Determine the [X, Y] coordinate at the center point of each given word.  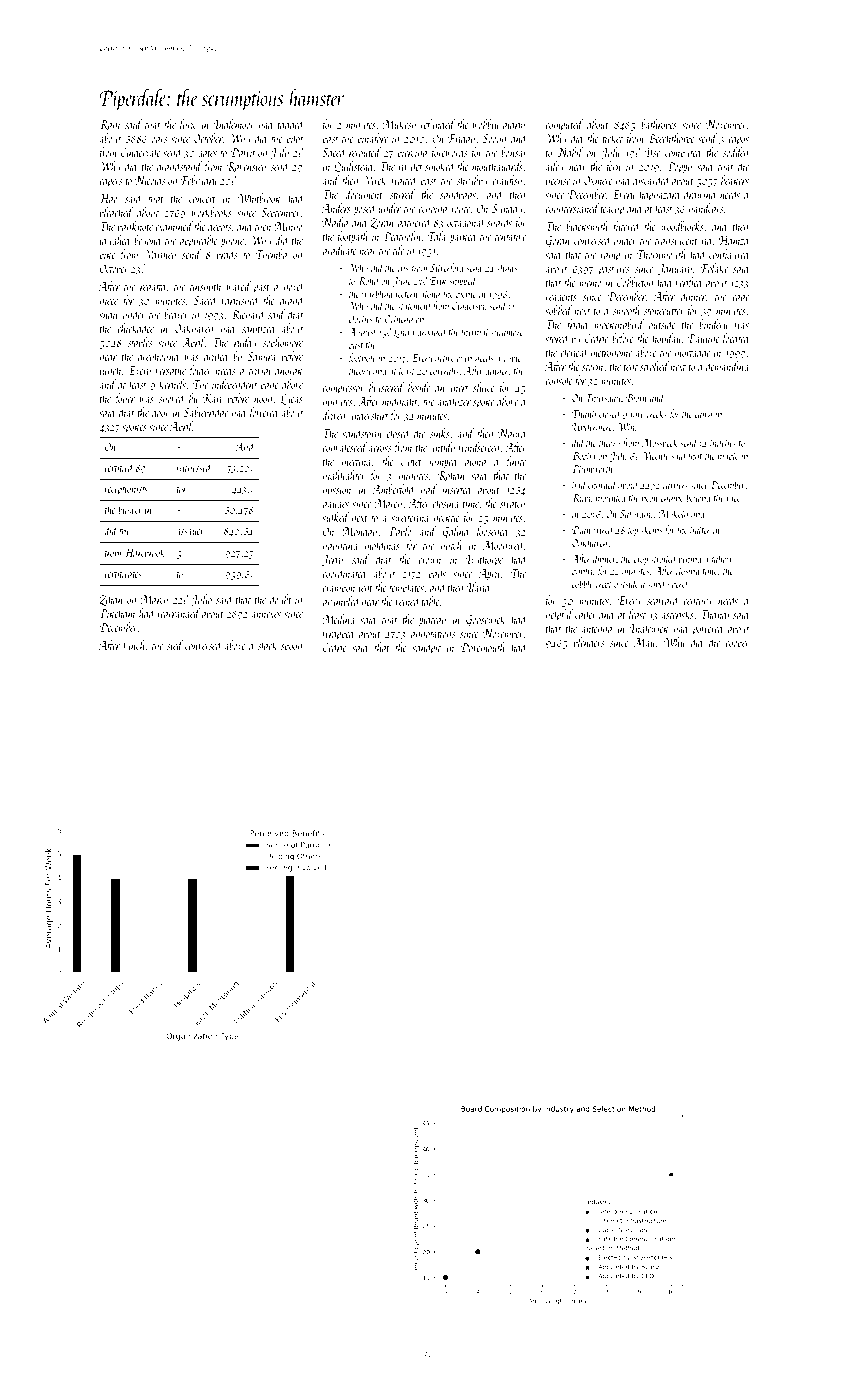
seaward [663, 600]
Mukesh [399, 124]
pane [269, 387]
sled [175, 645]
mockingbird [619, 325]
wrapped [339, 634]
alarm [514, 124]
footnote [361, 358]
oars [159, 140]
